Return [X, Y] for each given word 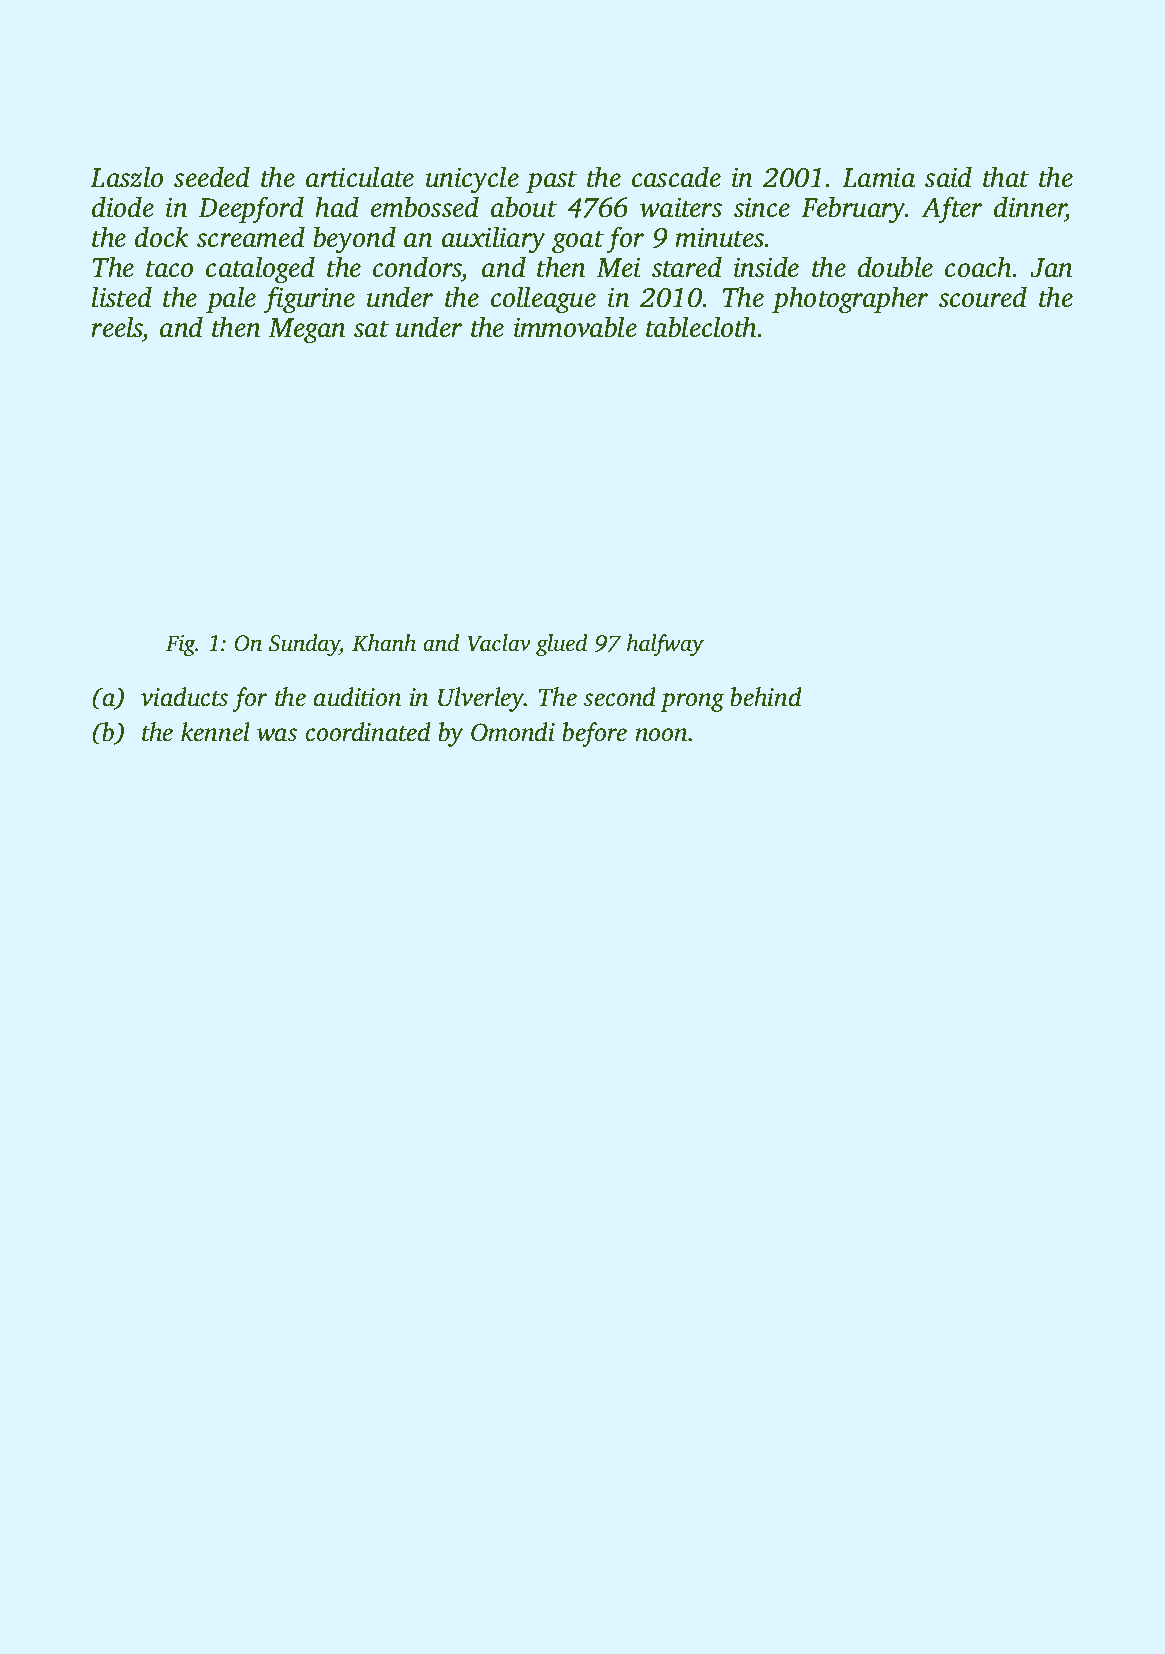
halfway [665, 645]
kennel [215, 732]
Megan [307, 331]
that [1006, 177]
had [337, 207]
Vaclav [499, 643]
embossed [425, 207]
